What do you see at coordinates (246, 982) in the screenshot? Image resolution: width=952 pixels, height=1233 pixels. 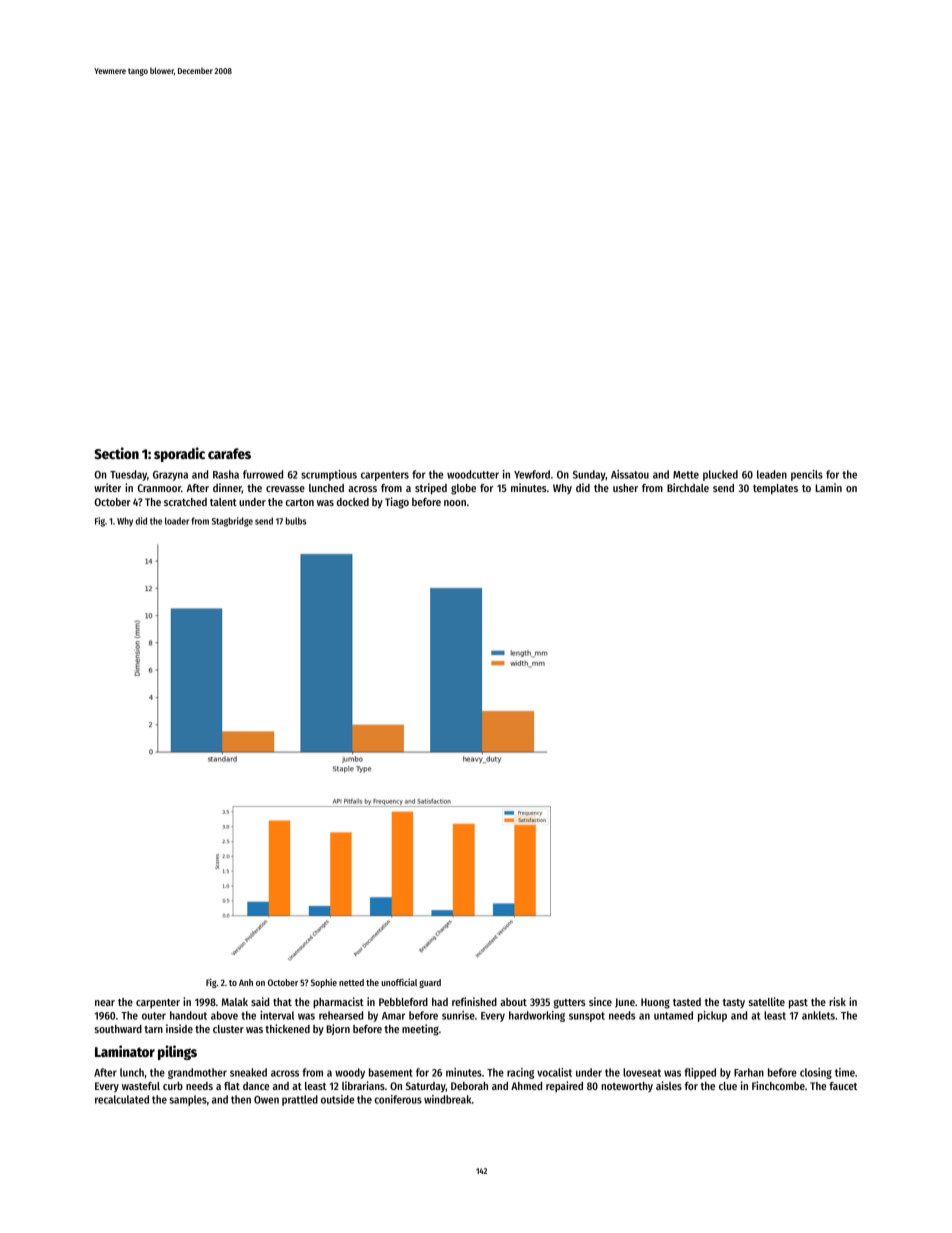 I see `Anh` at bounding box center [246, 982].
